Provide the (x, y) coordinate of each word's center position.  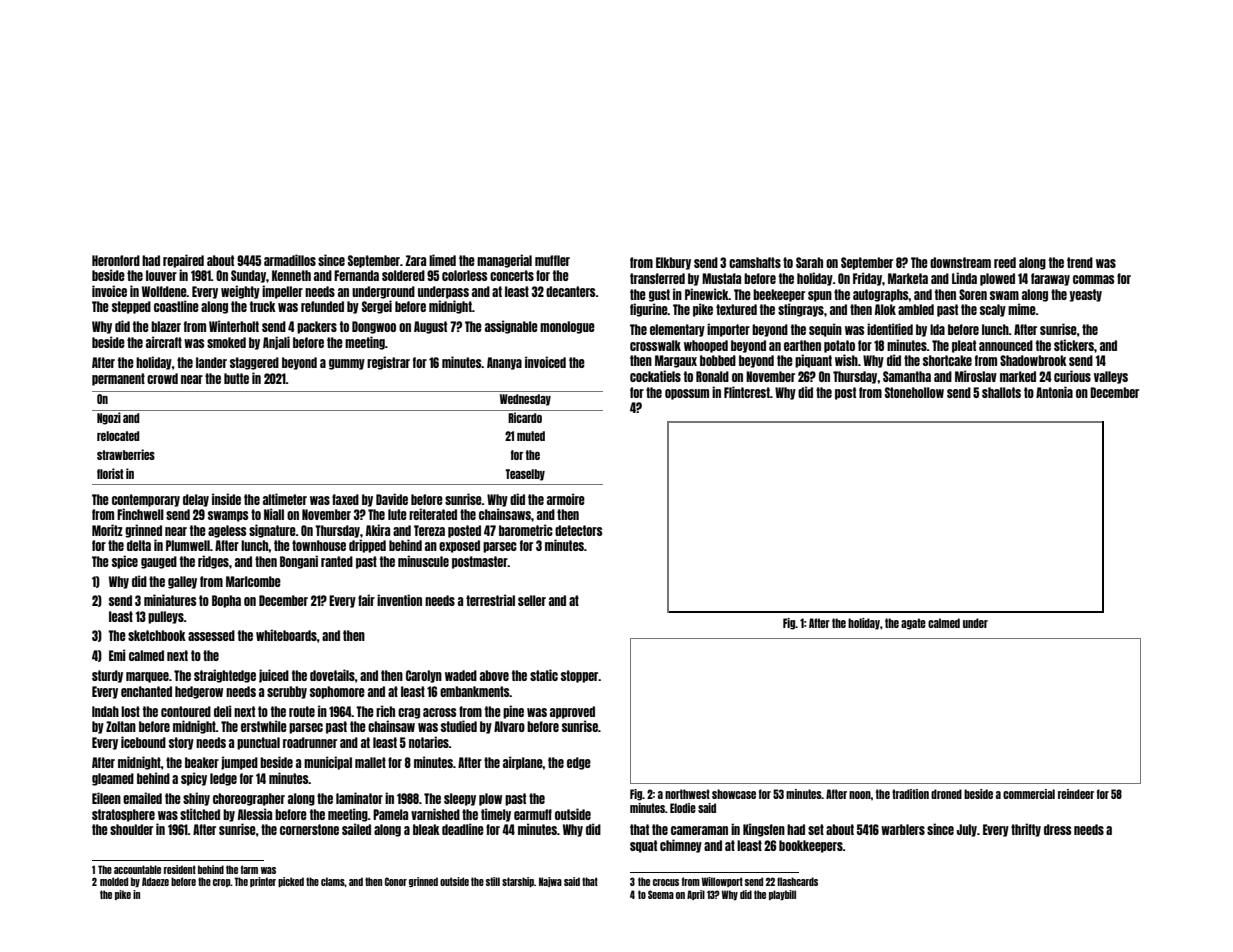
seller (532, 600)
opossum (687, 394)
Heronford (116, 260)
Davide (392, 499)
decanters (571, 291)
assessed (211, 635)
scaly (993, 310)
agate (913, 624)
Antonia (1054, 392)
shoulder (131, 829)
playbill (782, 895)
